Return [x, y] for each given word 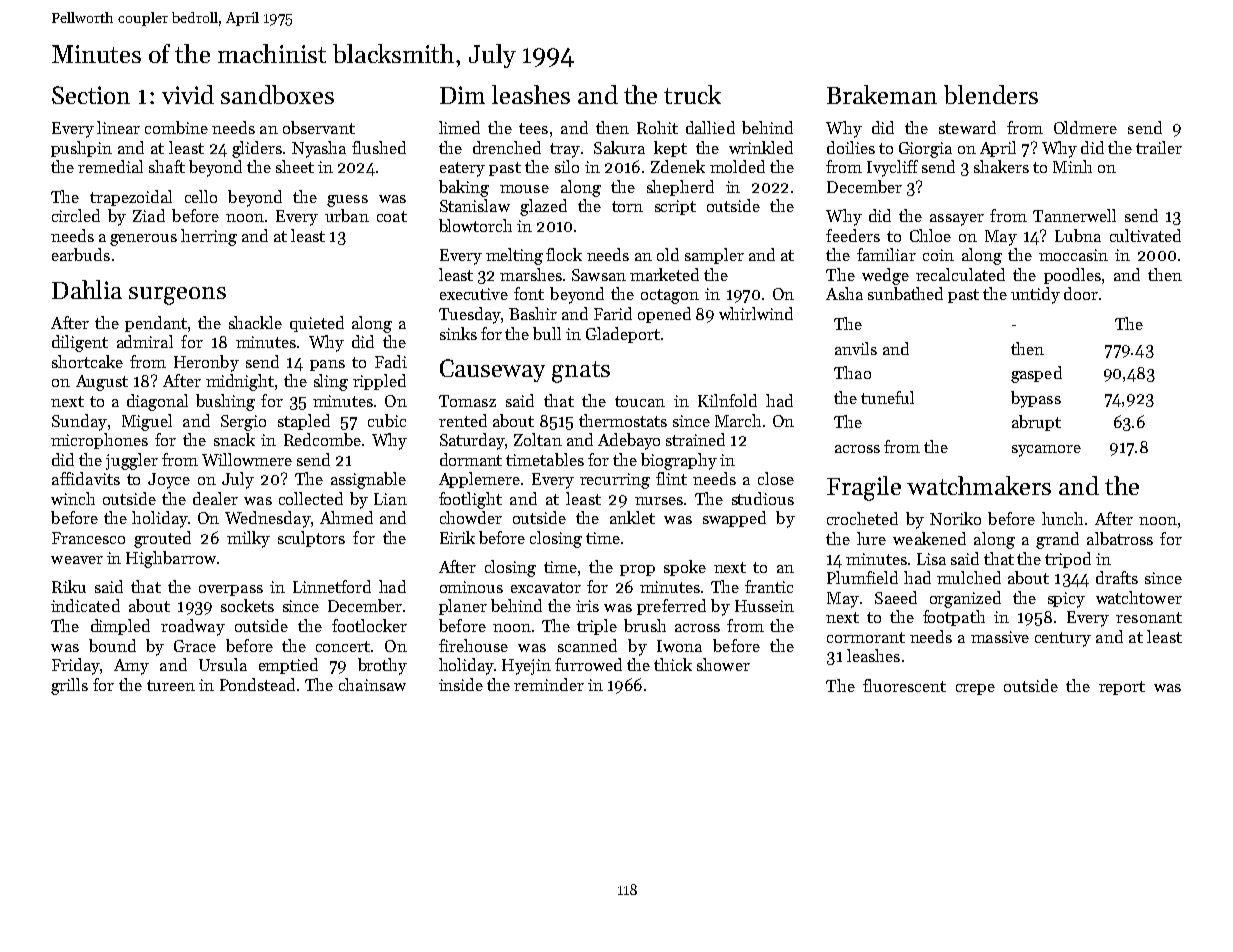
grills [69, 686]
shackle [255, 322]
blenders [991, 94]
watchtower [1139, 597]
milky [248, 539]
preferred [671, 607]
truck [692, 94]
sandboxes [277, 94]
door [1081, 293]
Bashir [533, 313]
